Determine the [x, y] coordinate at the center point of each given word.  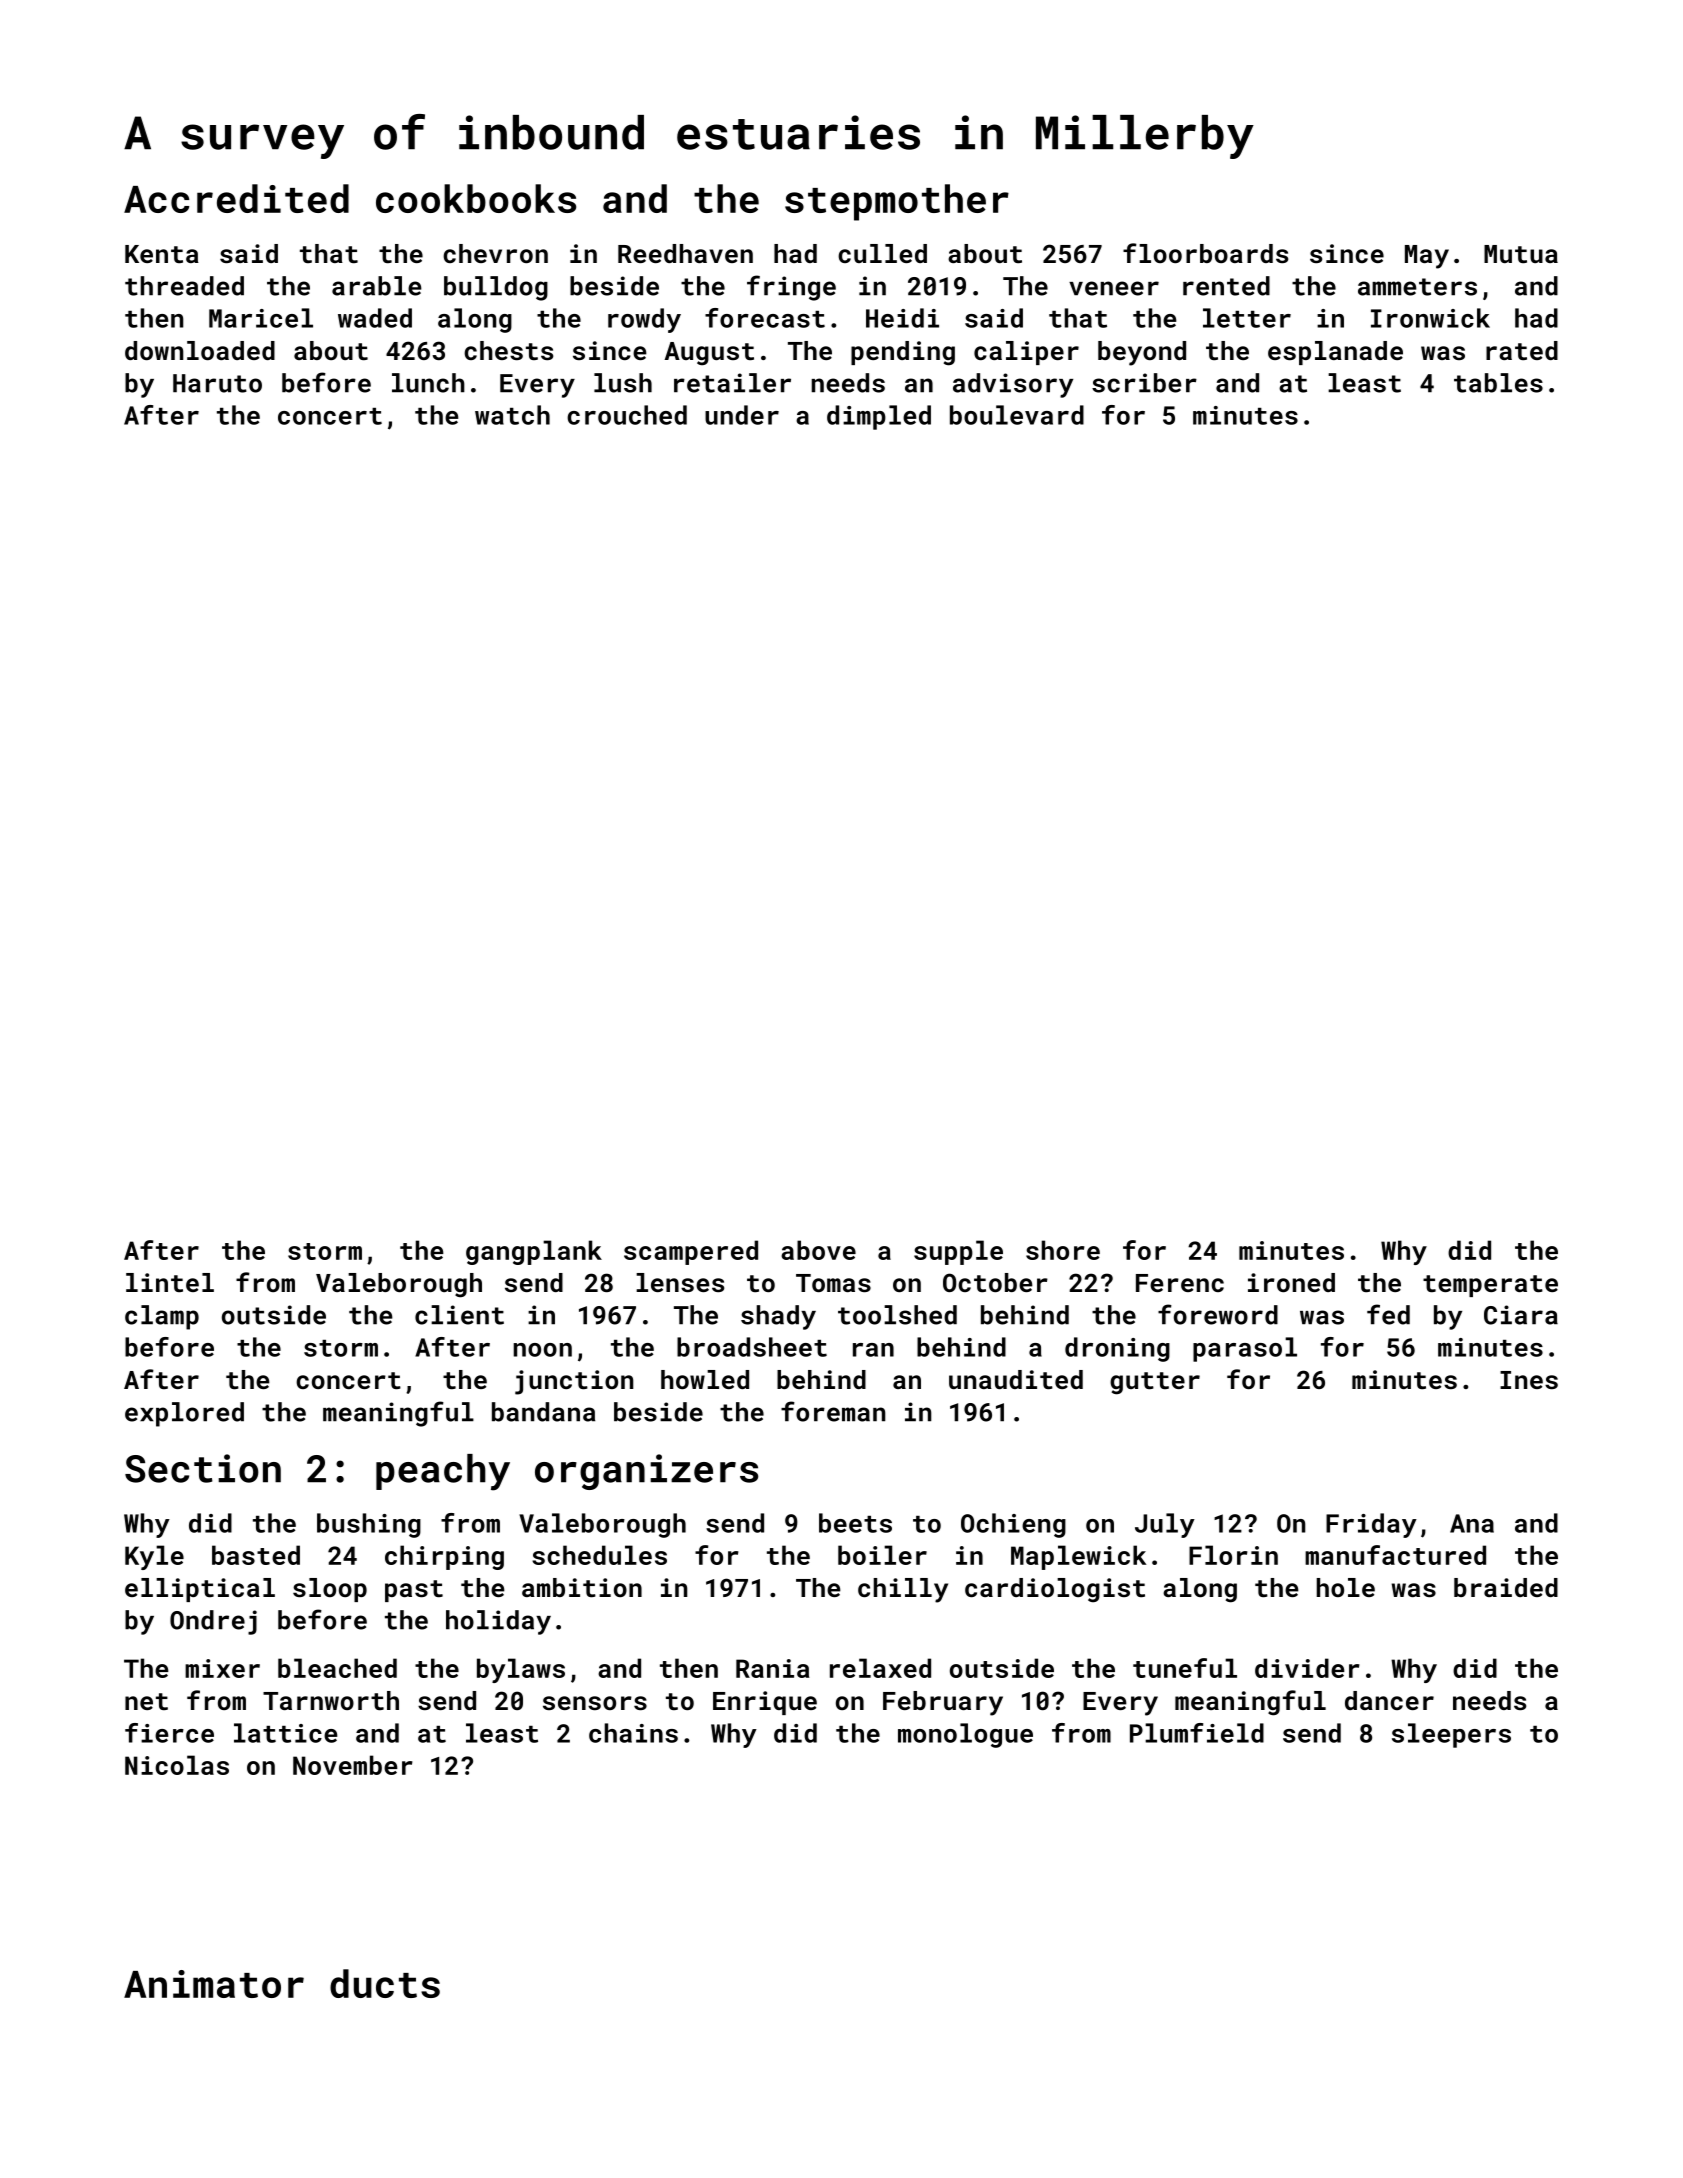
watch [512, 415]
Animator [214, 1984]
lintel [170, 1282]
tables [1498, 383]
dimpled [879, 417]
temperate [1490, 1286]
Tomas [833, 1283]
